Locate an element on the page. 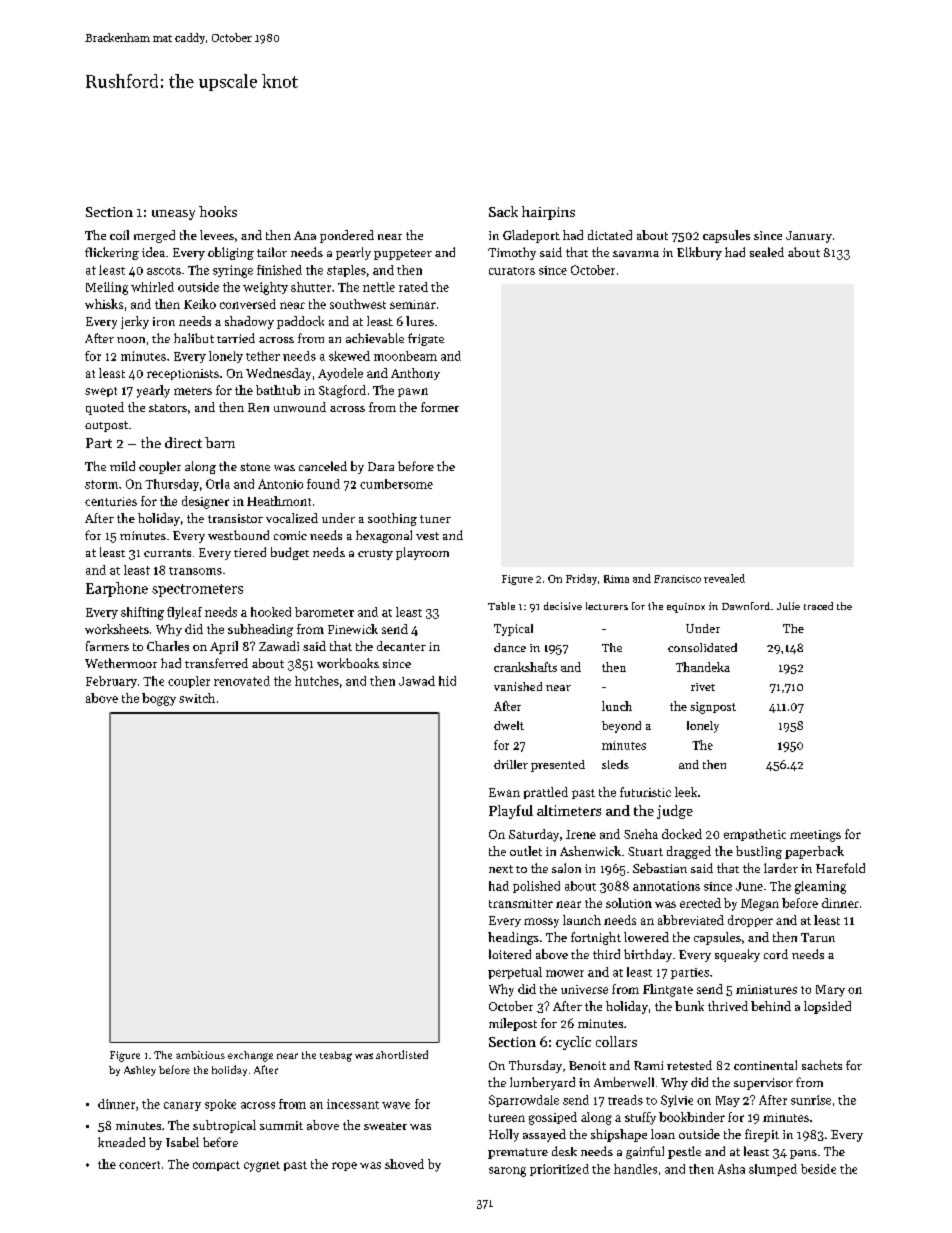 The height and width of the page is (1233, 952). pondered is located at coordinates (347, 236).
